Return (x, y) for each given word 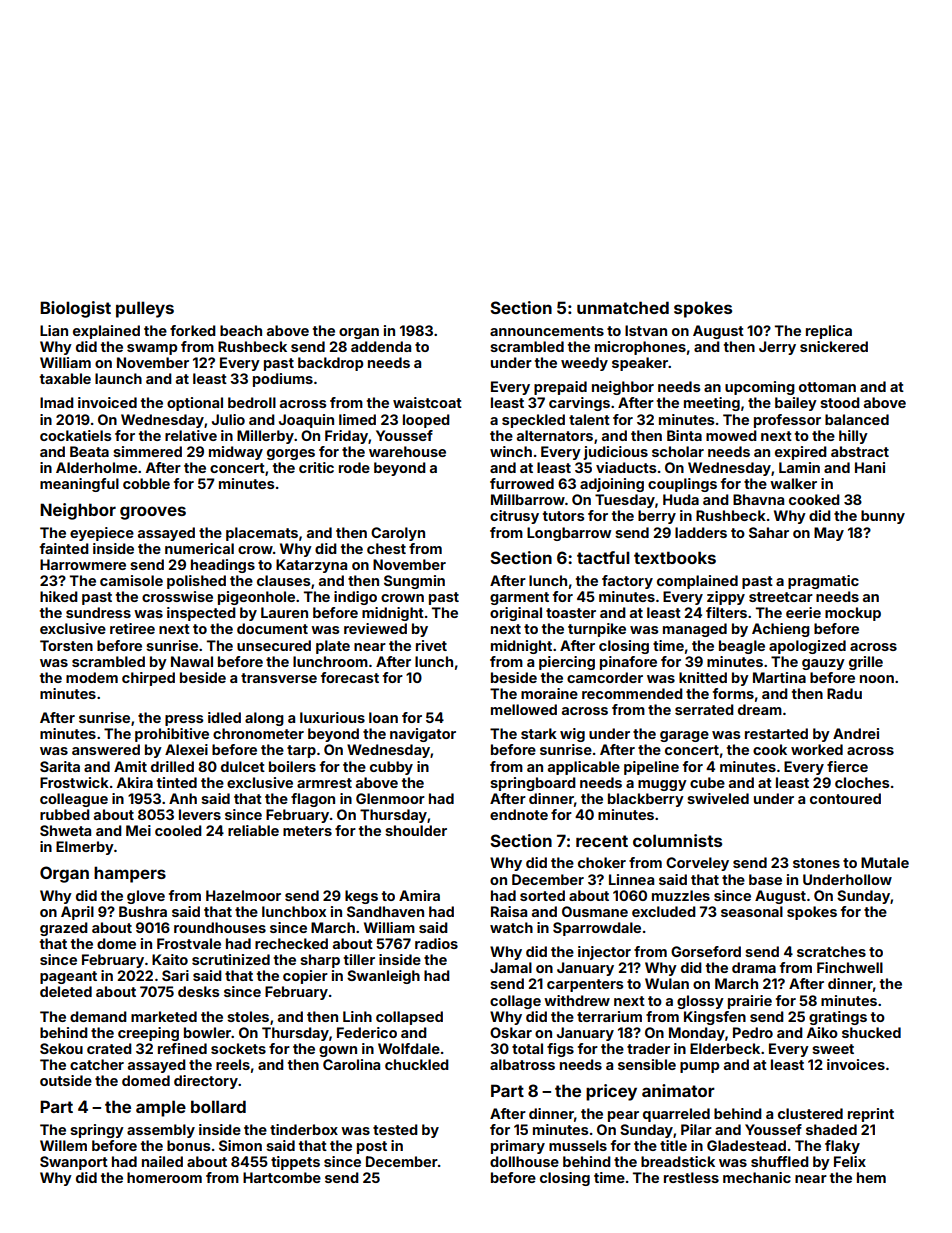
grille (866, 663)
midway (236, 453)
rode (354, 467)
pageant (68, 977)
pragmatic (823, 582)
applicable (584, 768)
